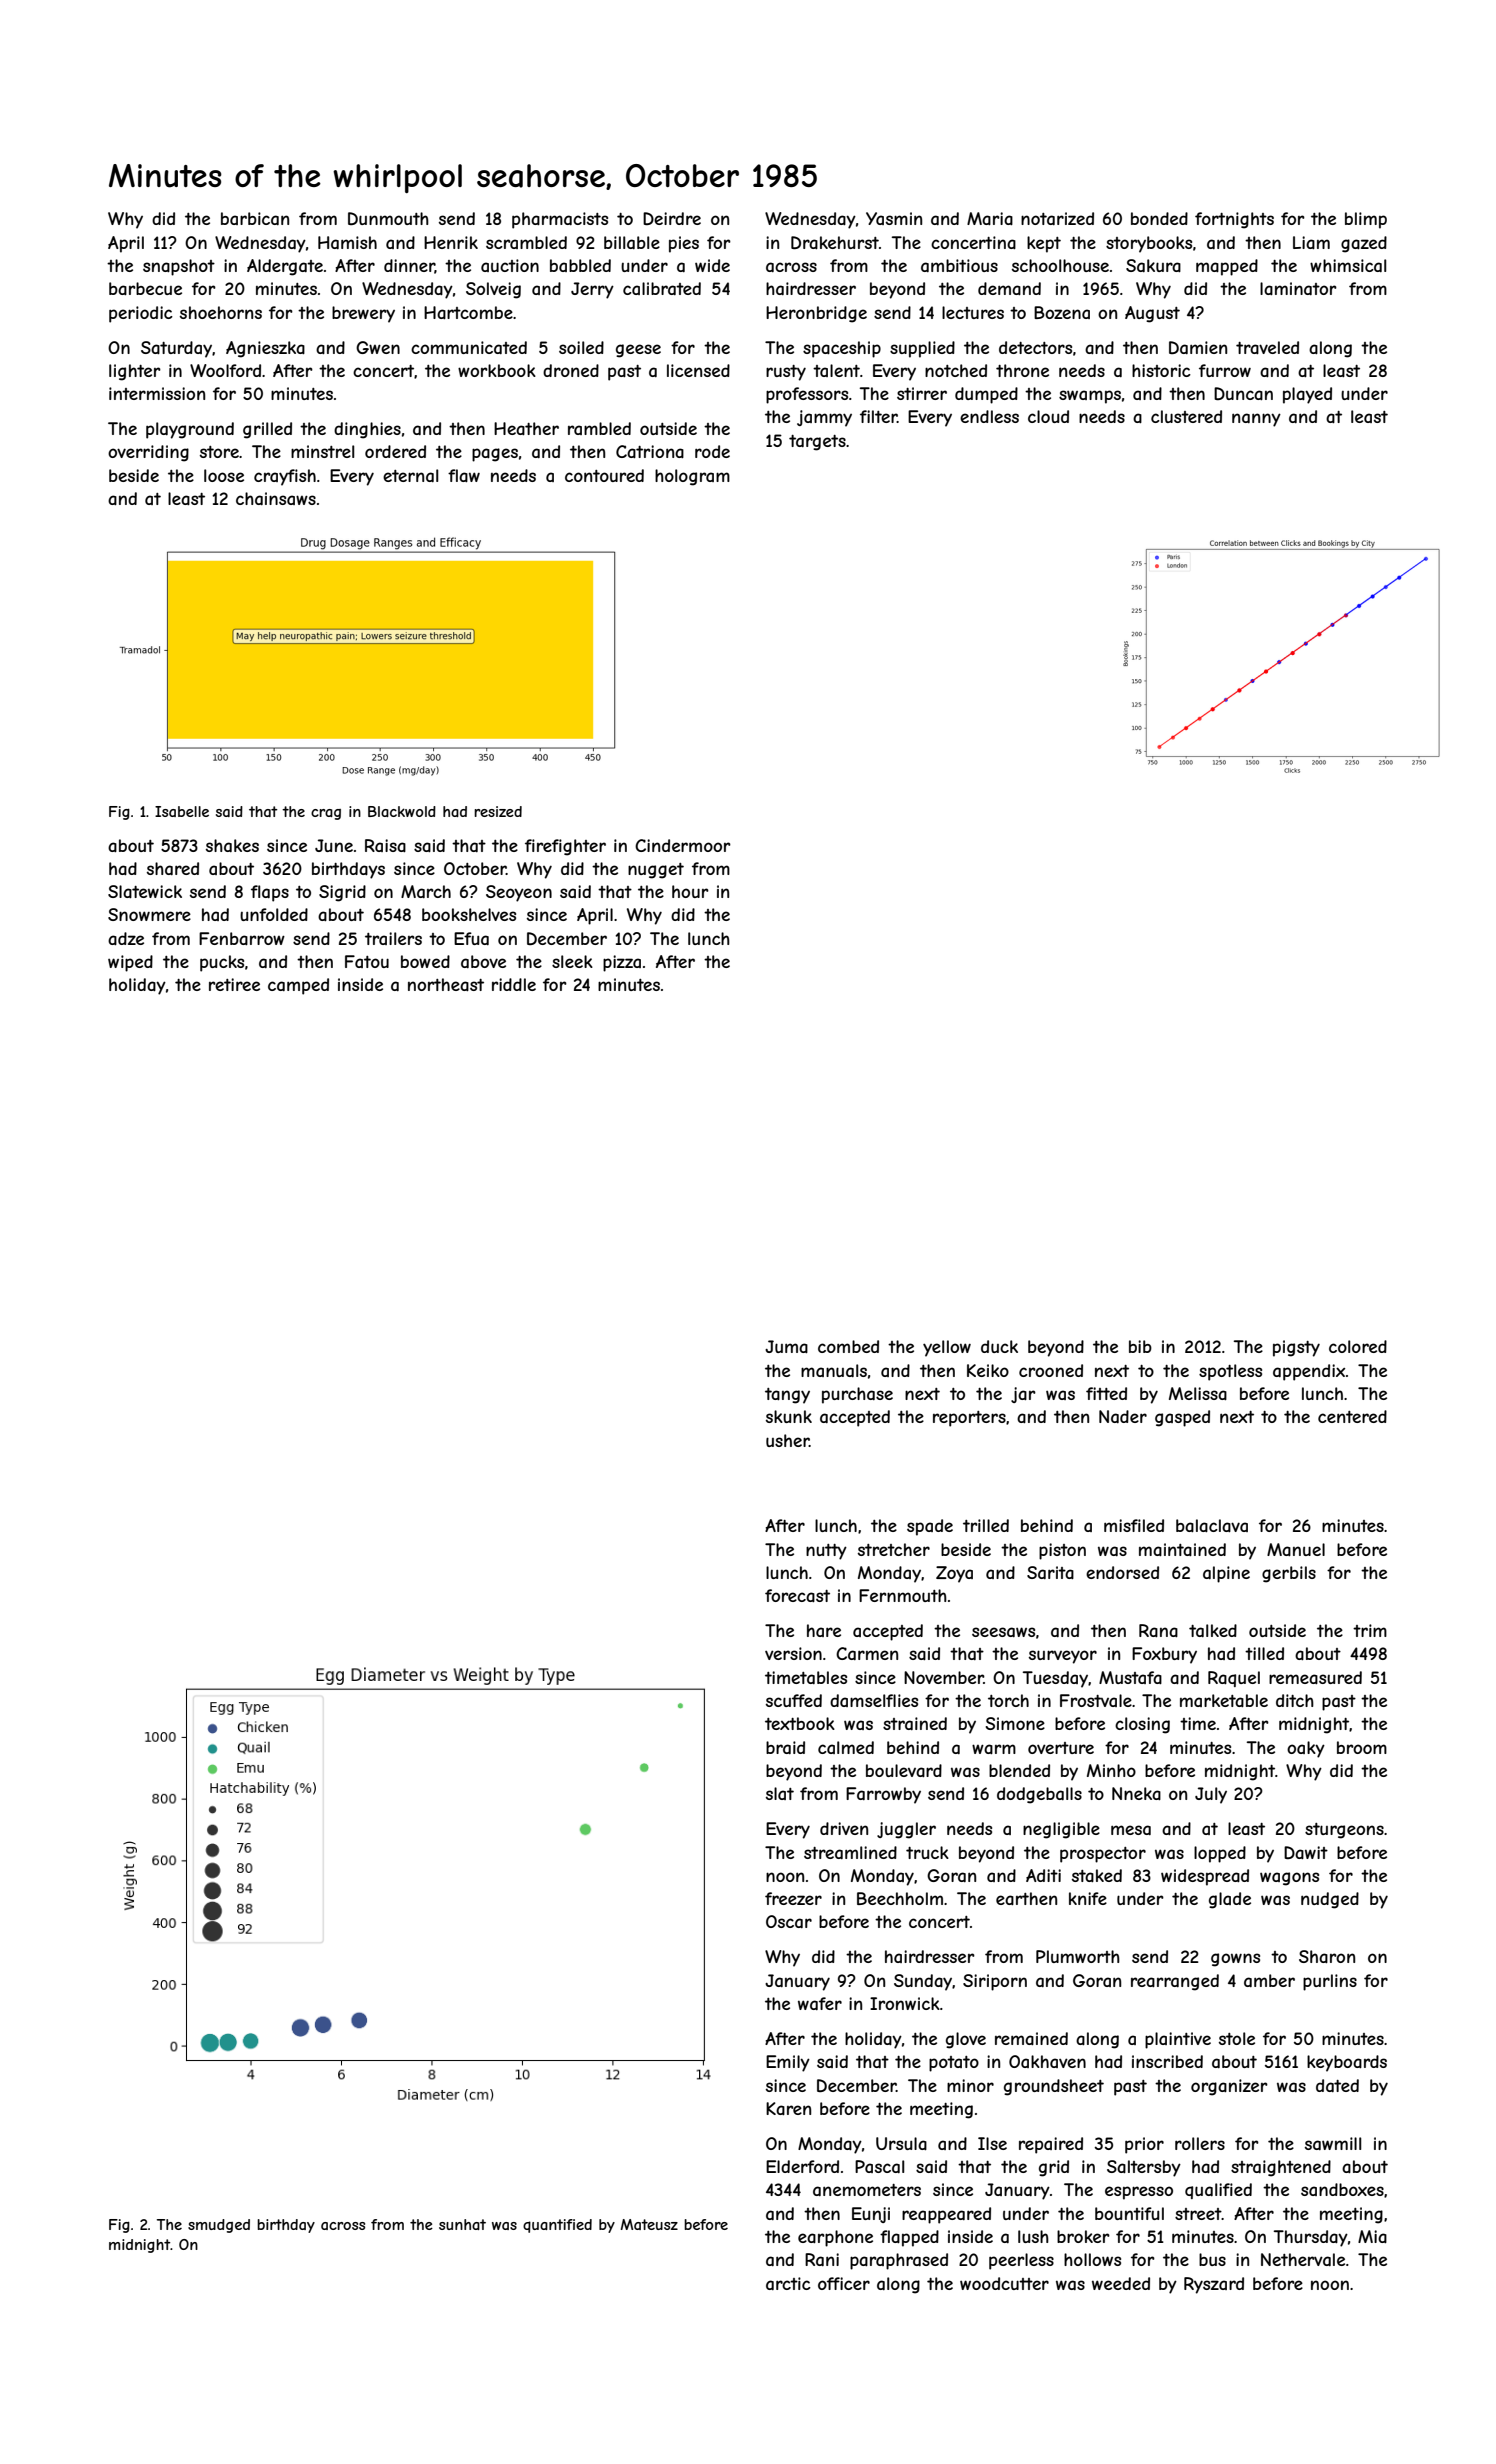 The height and width of the screenshot is (2464, 1496). What do you see at coordinates (385, 845) in the screenshot?
I see `Raisa` at bounding box center [385, 845].
